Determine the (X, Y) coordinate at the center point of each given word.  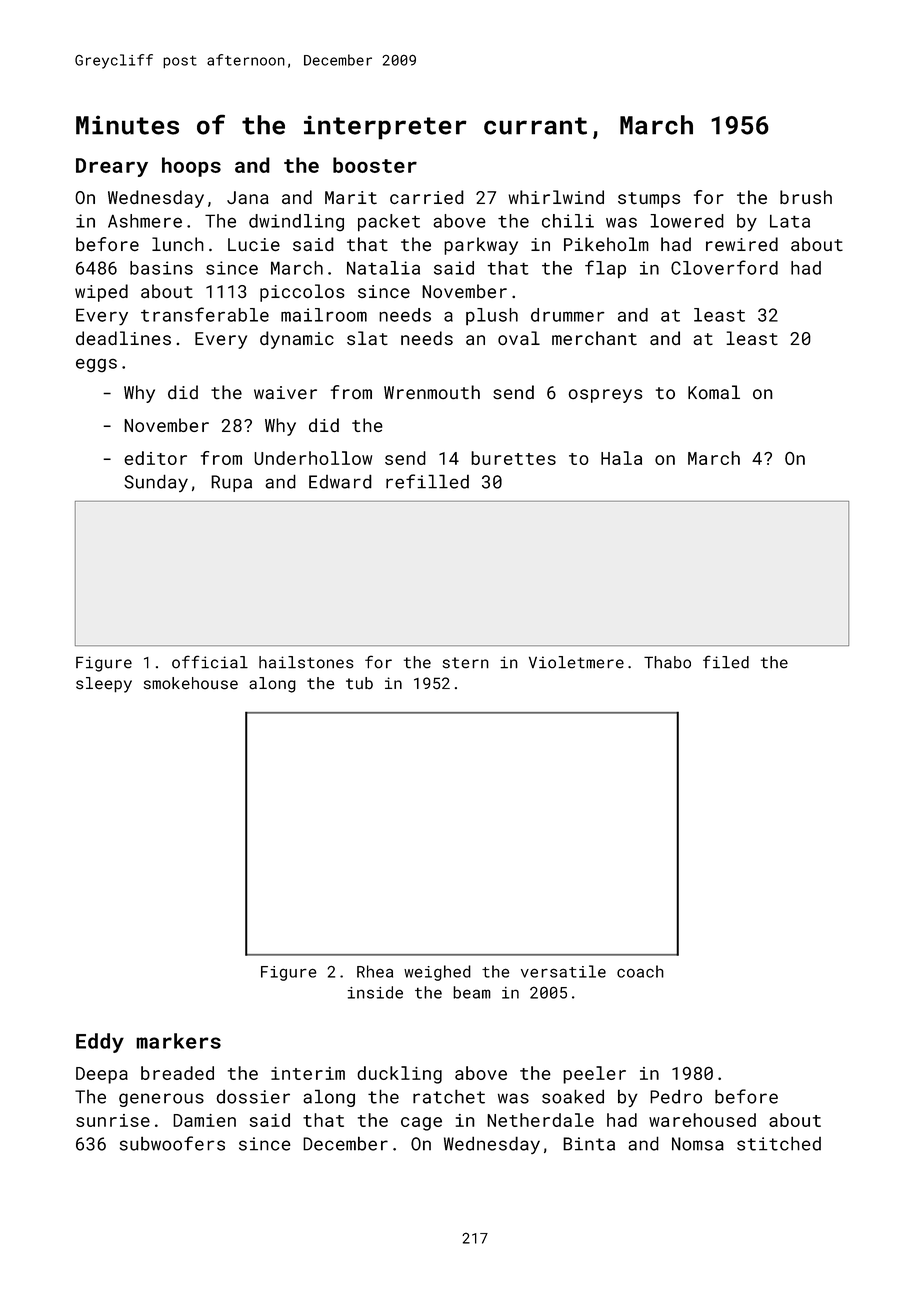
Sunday (156, 483)
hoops (191, 167)
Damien (204, 1120)
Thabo (667, 662)
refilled (427, 481)
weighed (437, 973)
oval (519, 338)
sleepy (104, 685)
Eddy (100, 1043)
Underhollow (313, 458)
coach (640, 971)
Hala (621, 458)
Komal (714, 392)
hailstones (306, 662)
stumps (649, 200)
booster (375, 165)
